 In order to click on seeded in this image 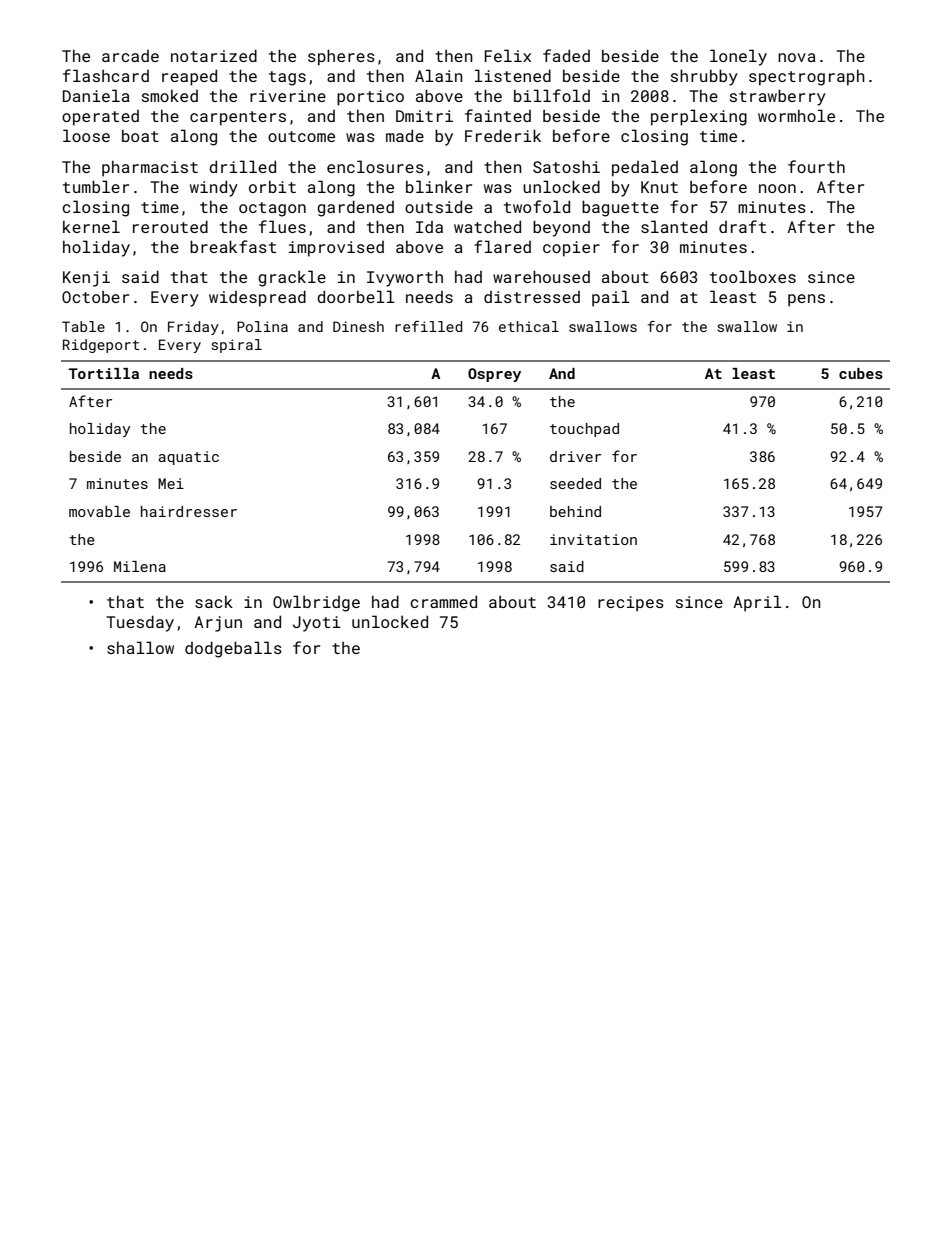, I will do `click(575, 483)`.
